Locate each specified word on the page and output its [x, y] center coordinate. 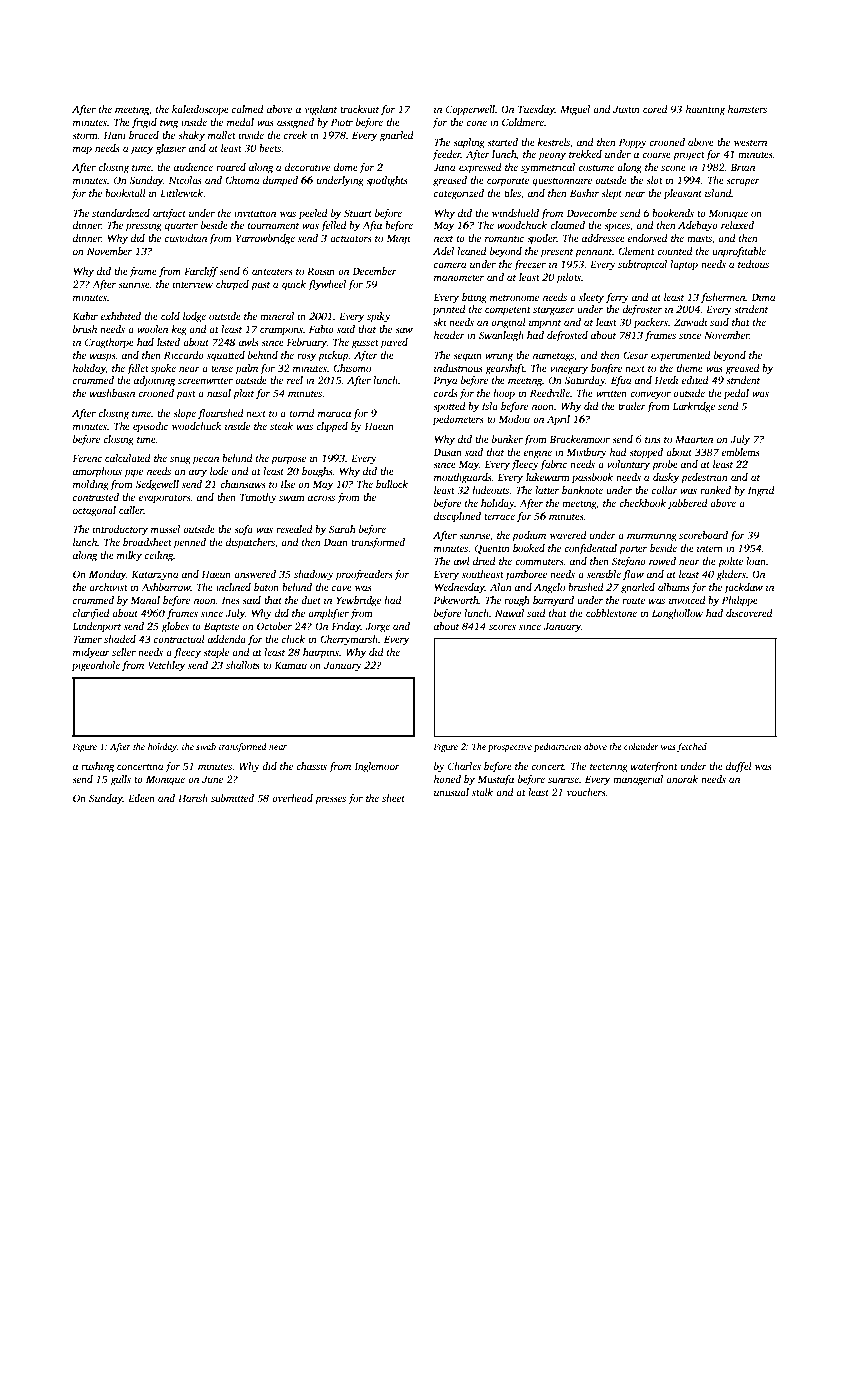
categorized [459, 194]
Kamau [290, 665]
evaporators [164, 499]
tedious [753, 264]
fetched [692, 747]
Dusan [448, 452]
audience [193, 167]
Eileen [141, 798]
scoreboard [703, 535]
